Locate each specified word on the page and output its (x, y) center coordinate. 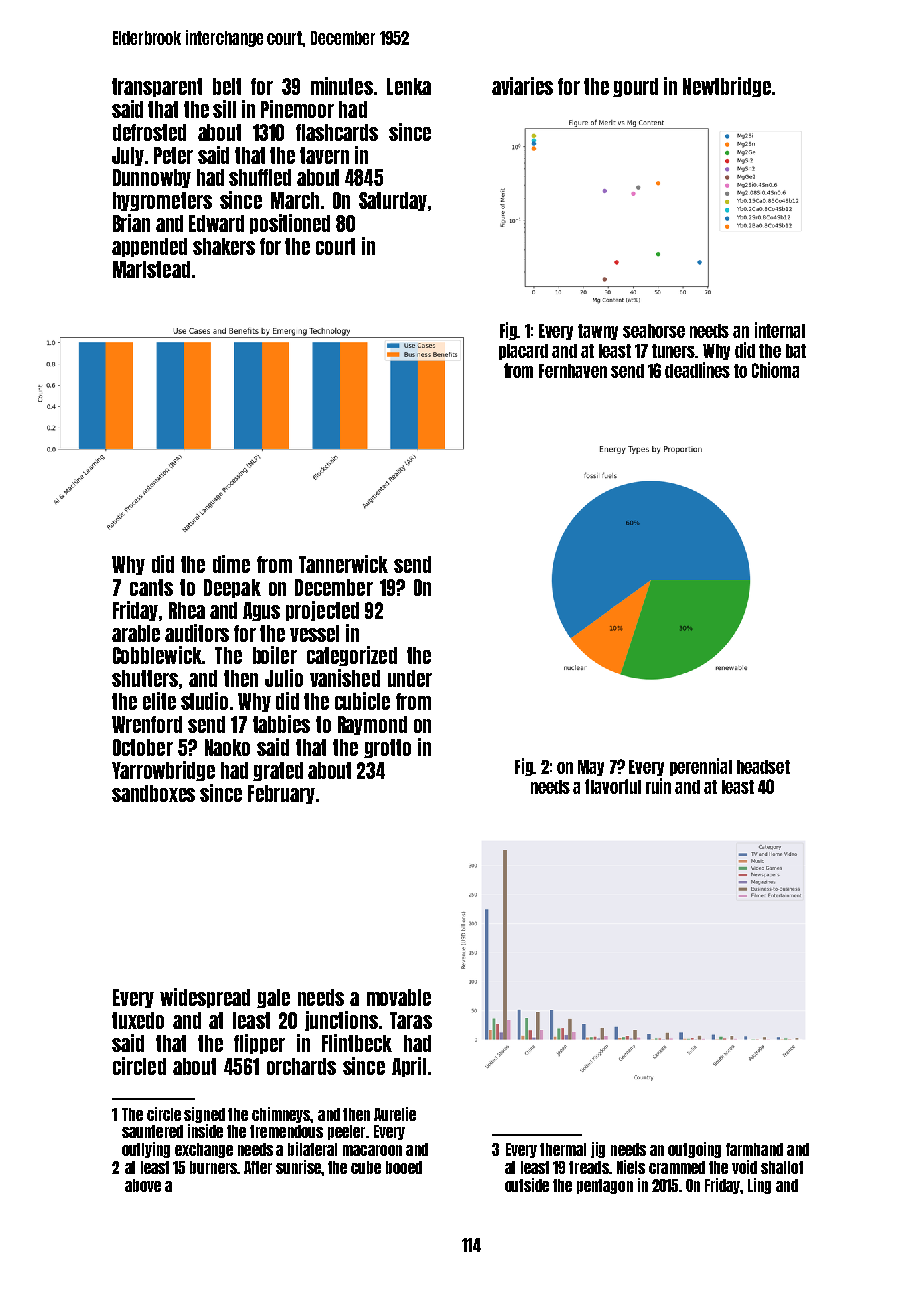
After (258, 1167)
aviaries (522, 86)
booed (404, 1167)
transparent (157, 87)
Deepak (232, 588)
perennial (701, 767)
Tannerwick (343, 564)
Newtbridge (727, 87)
